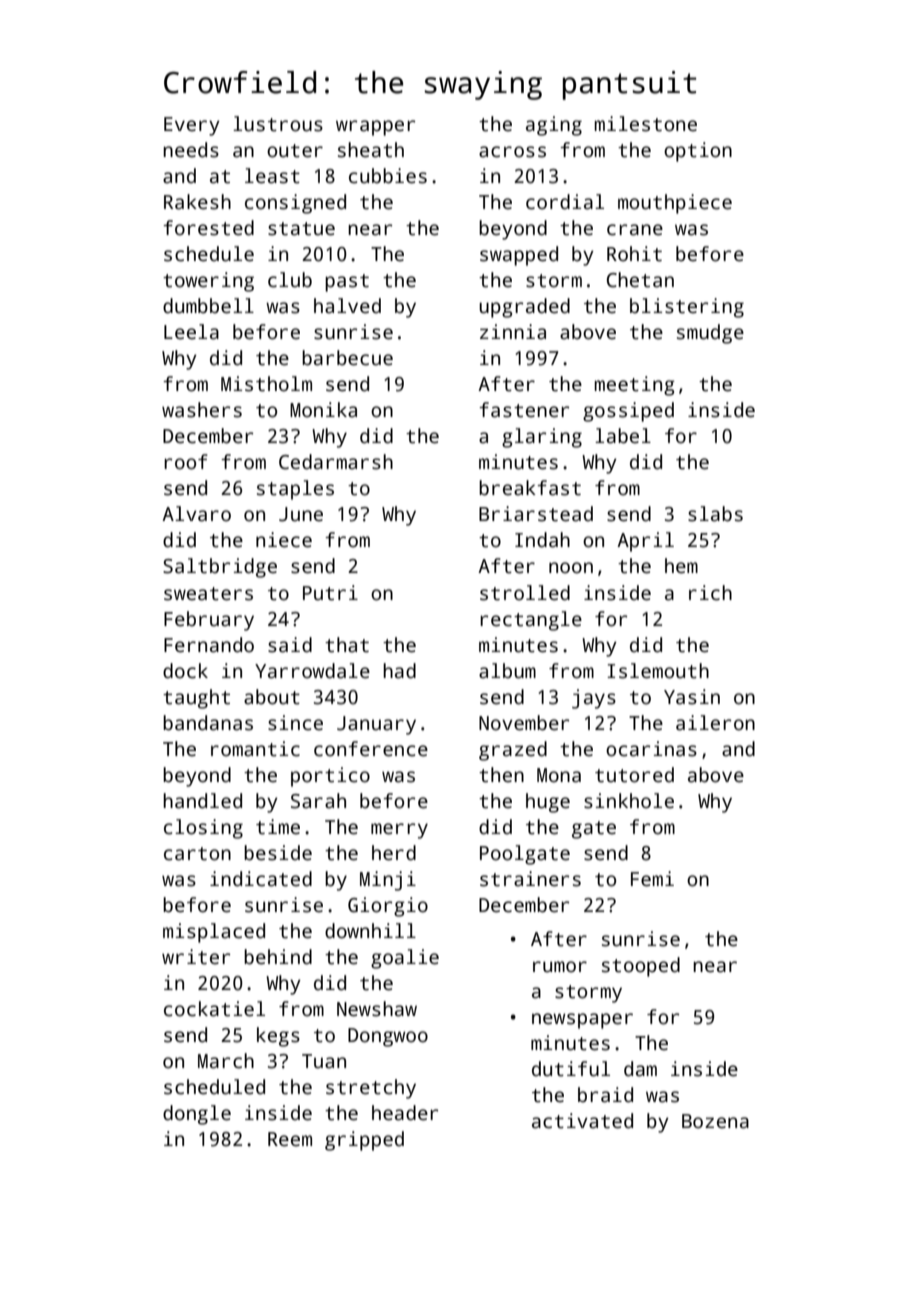 The image size is (924, 1311). Describe the element at coordinates (330, 593) in the screenshot. I see `Putri` at that location.
